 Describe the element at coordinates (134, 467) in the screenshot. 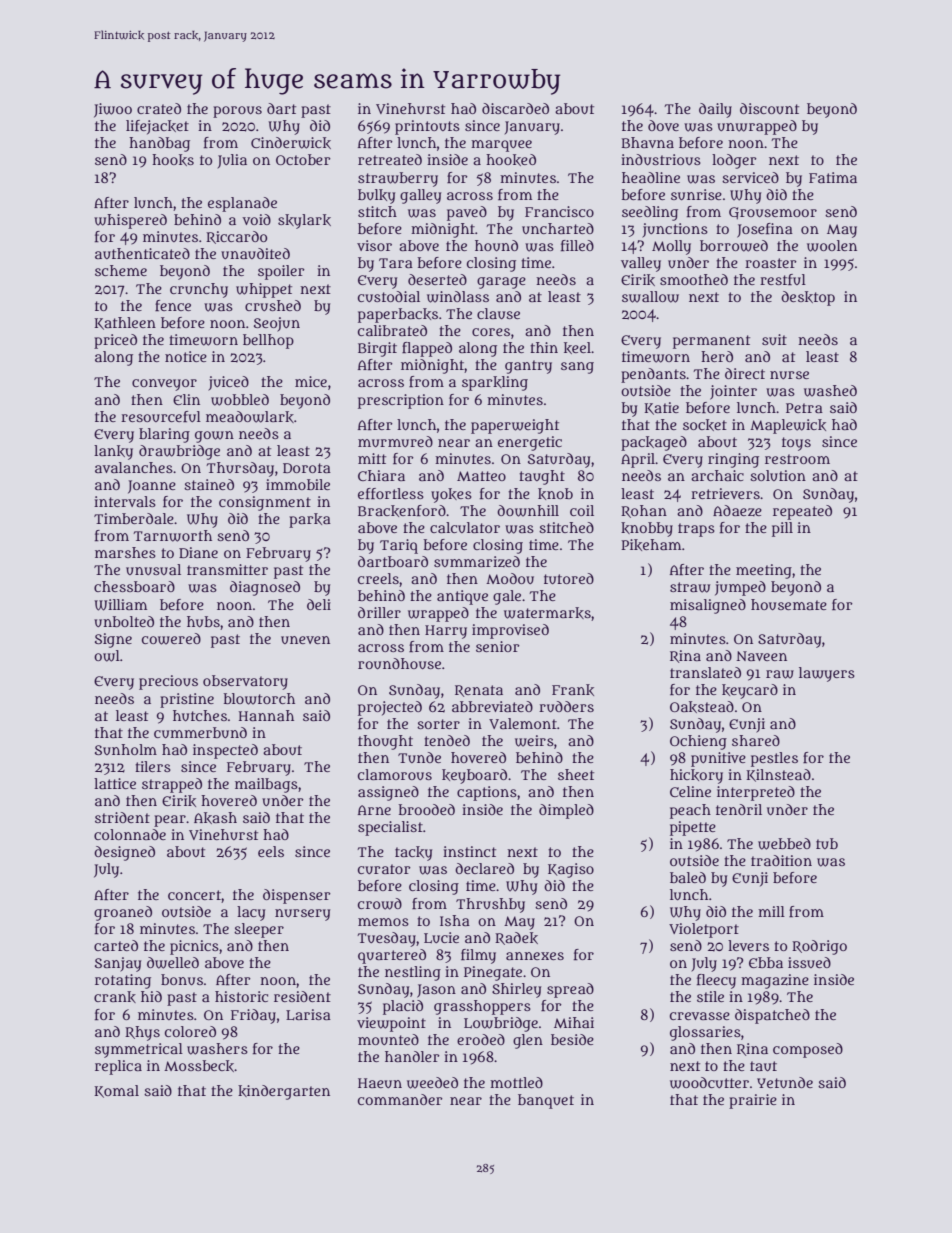

I see `avalanches` at that location.
